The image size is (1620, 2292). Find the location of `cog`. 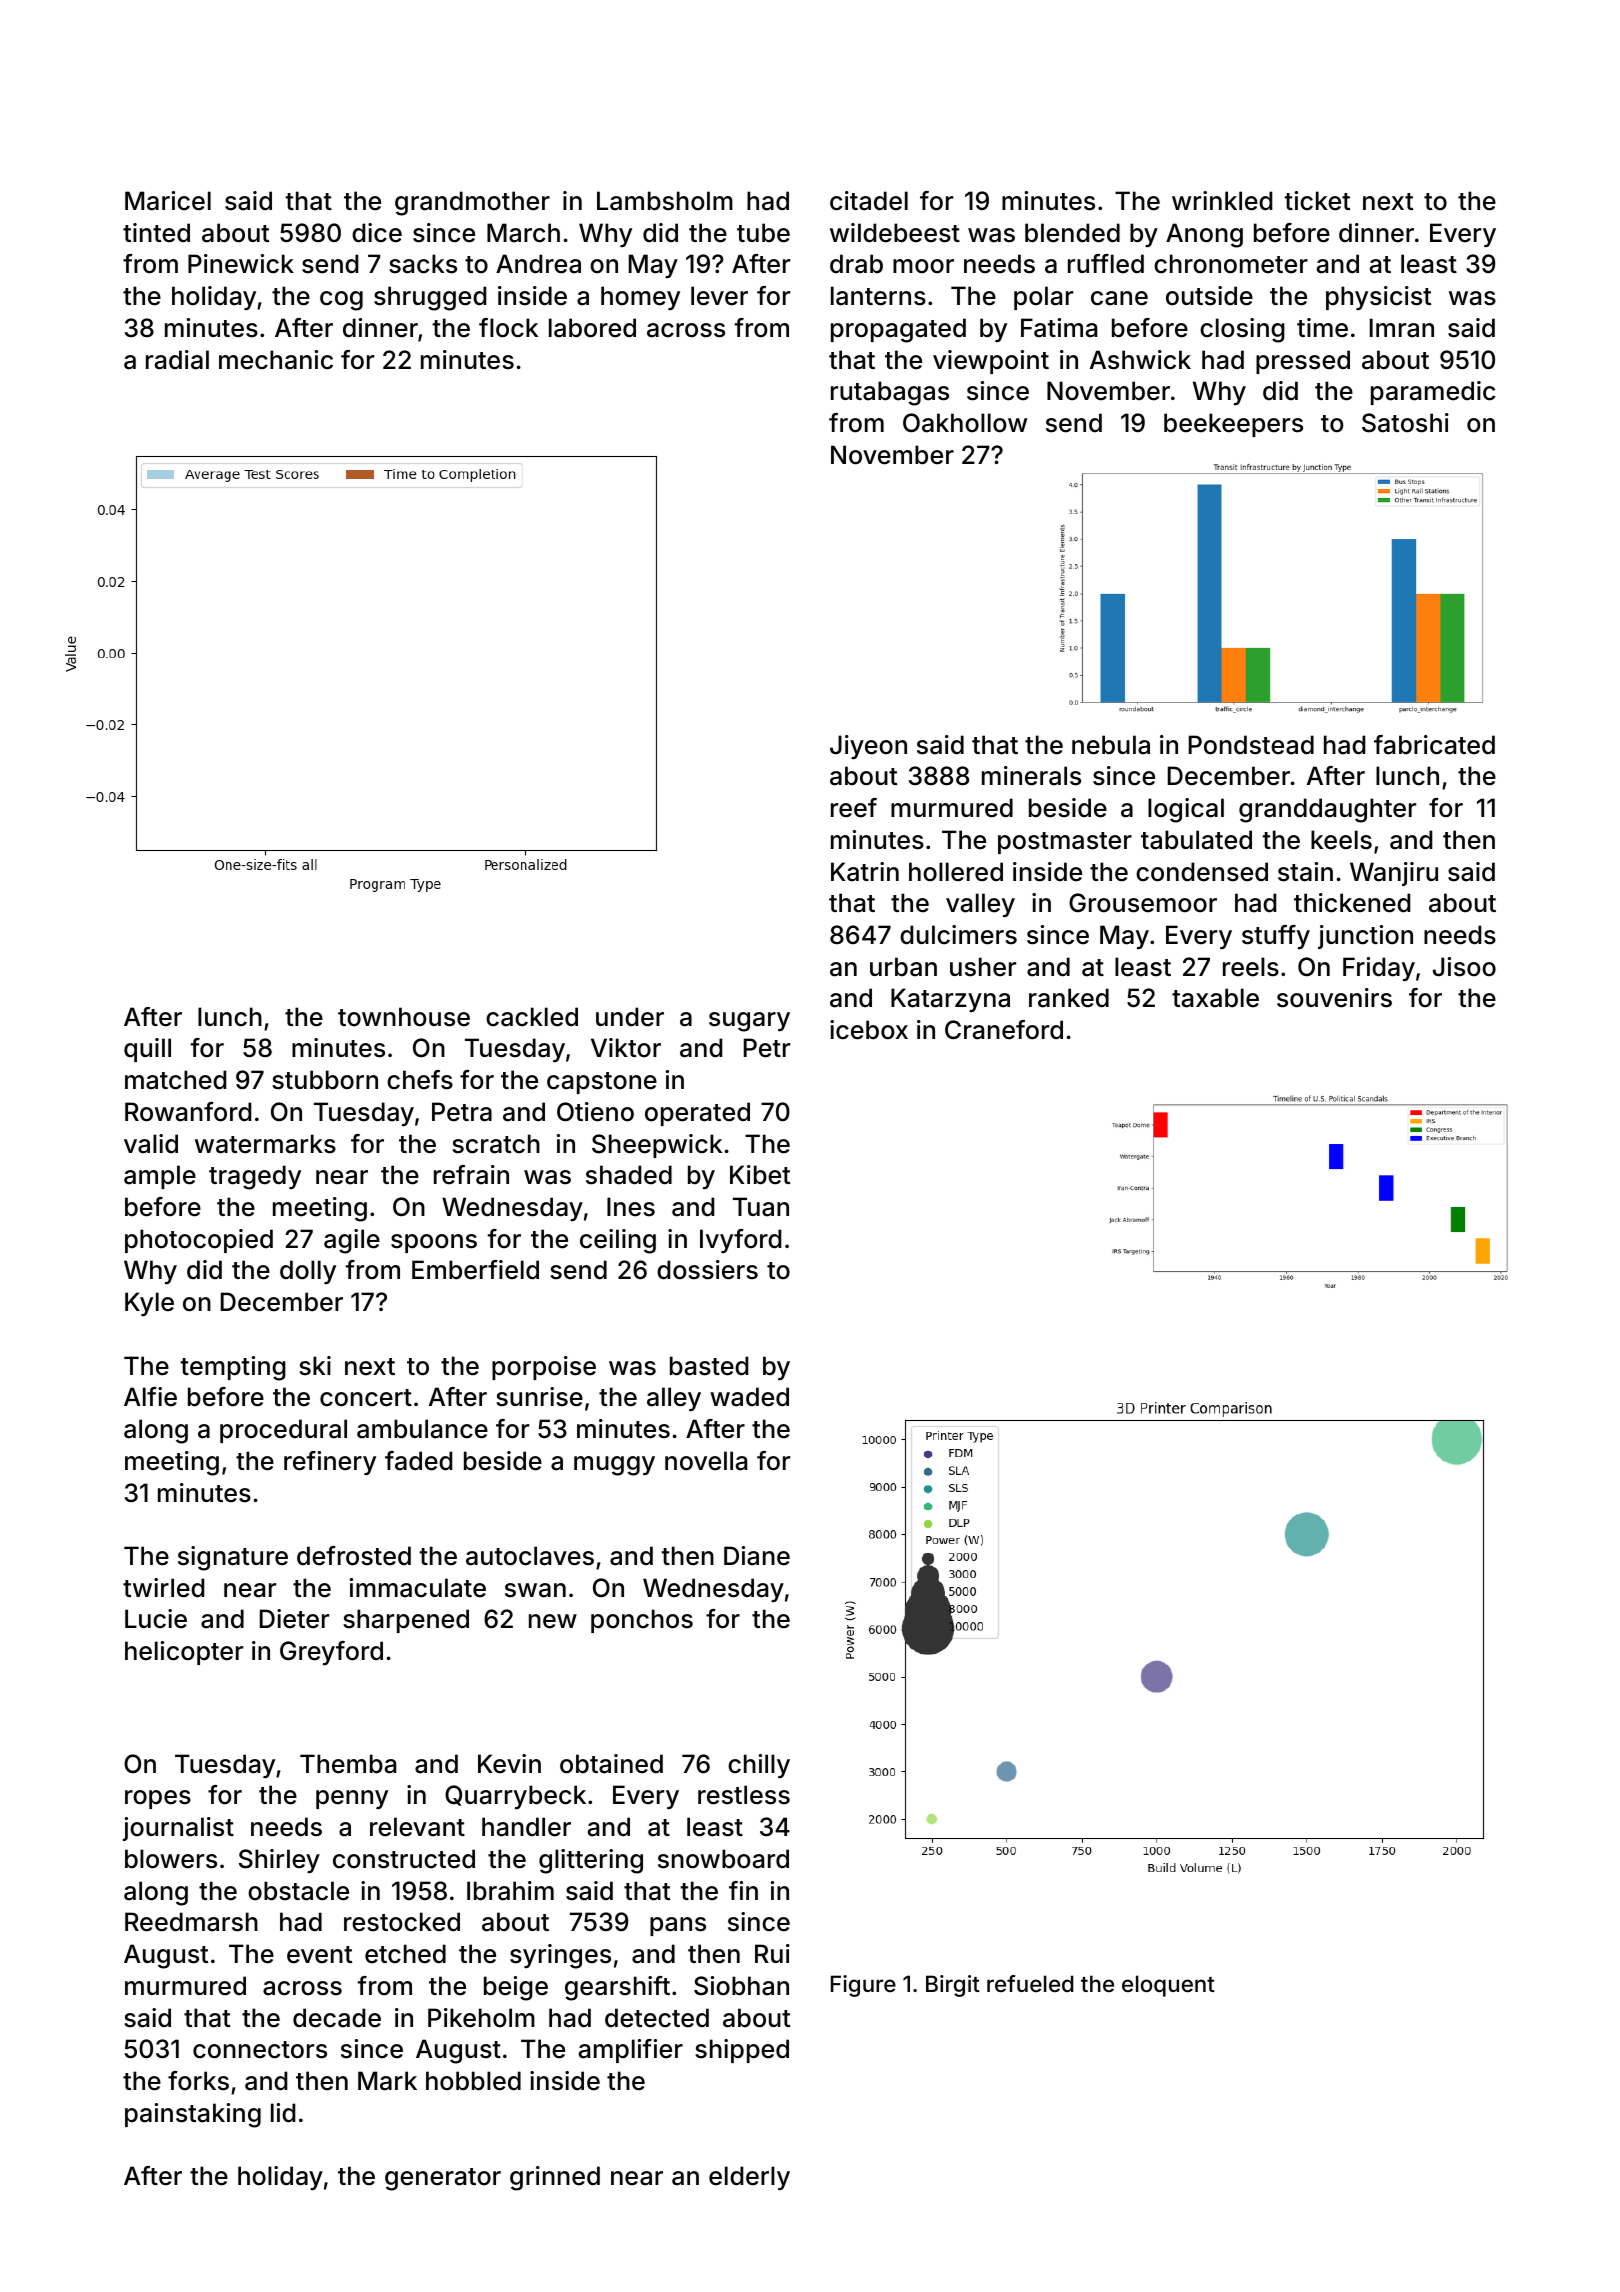

cog is located at coordinates (341, 301).
